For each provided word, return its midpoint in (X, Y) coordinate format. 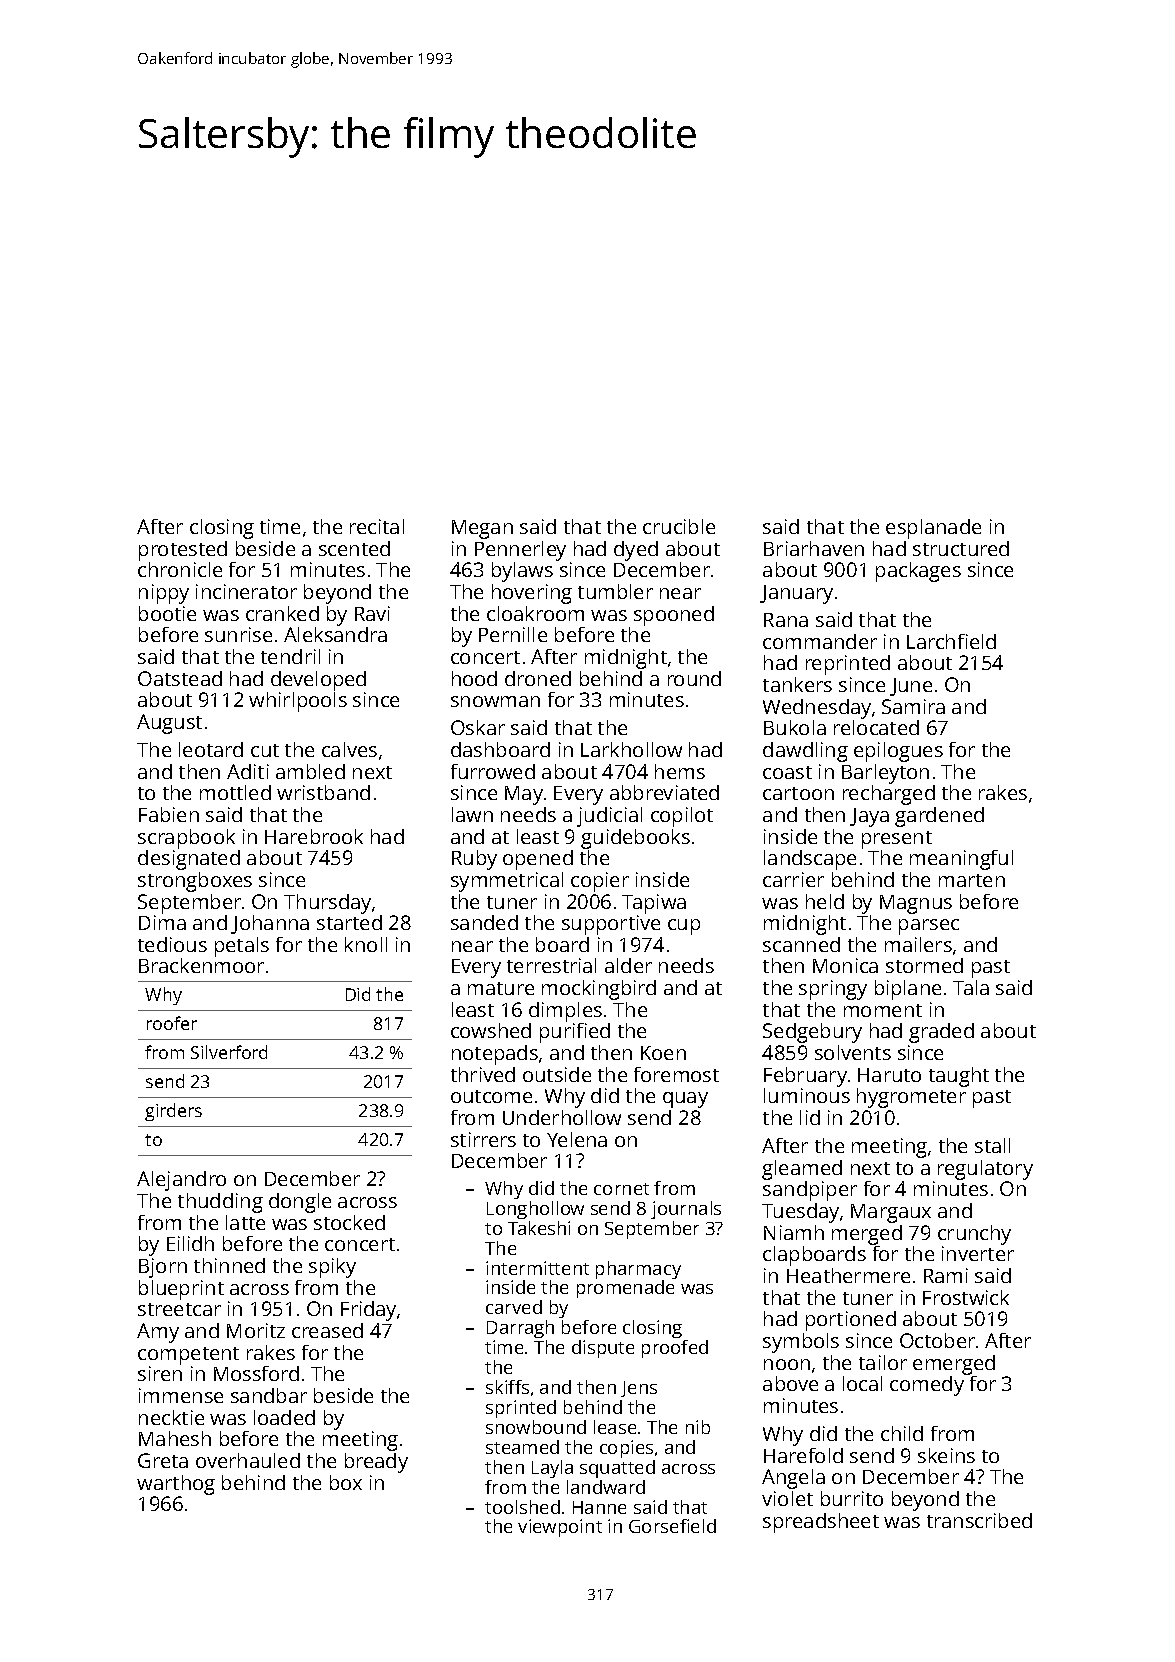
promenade (625, 1289)
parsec (929, 927)
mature (501, 988)
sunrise (238, 634)
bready (376, 1463)
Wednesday (817, 709)
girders (173, 1112)
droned (538, 678)
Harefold (803, 1455)
